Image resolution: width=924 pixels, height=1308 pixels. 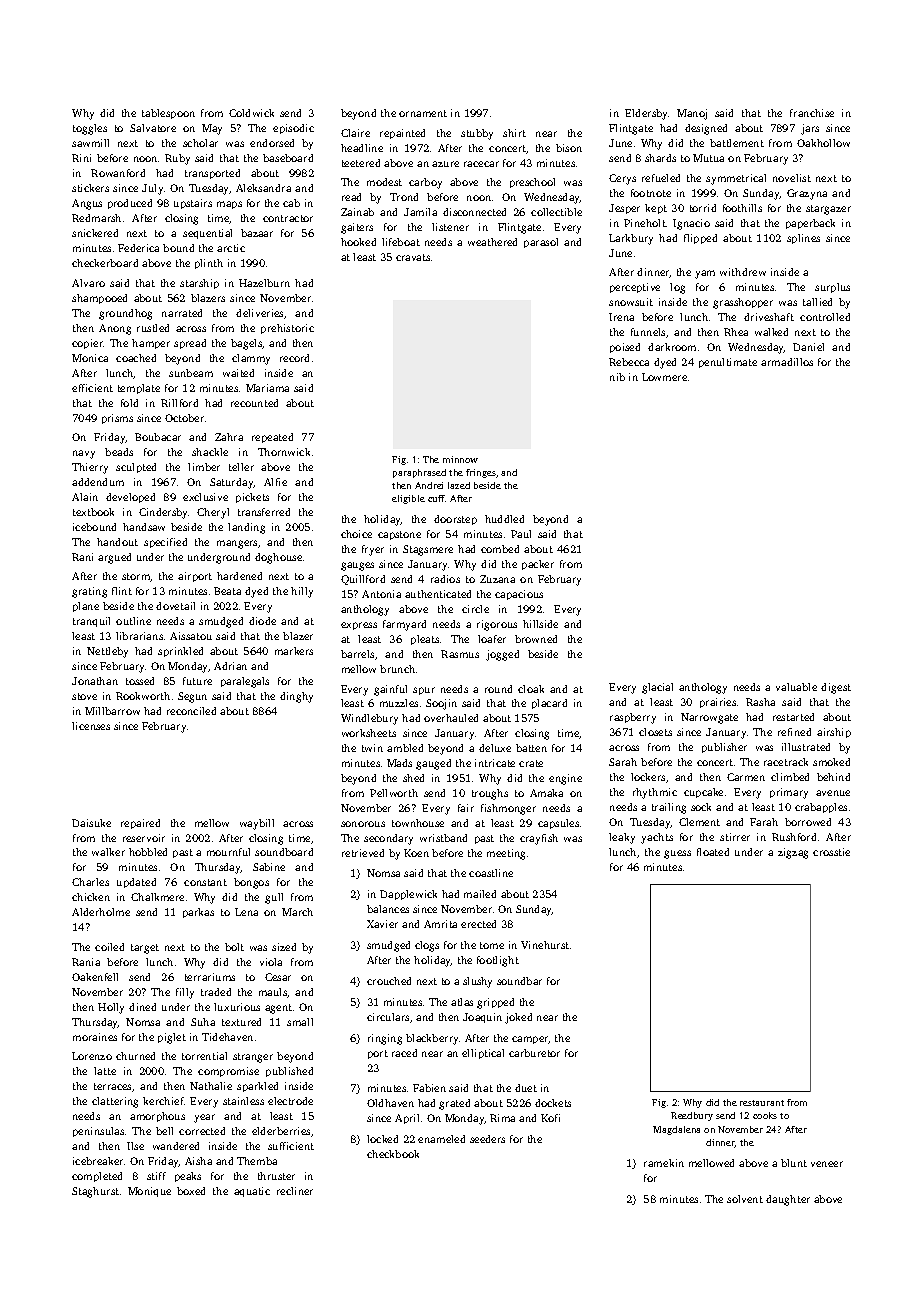 I want to click on Cerys, so click(x=622, y=179).
